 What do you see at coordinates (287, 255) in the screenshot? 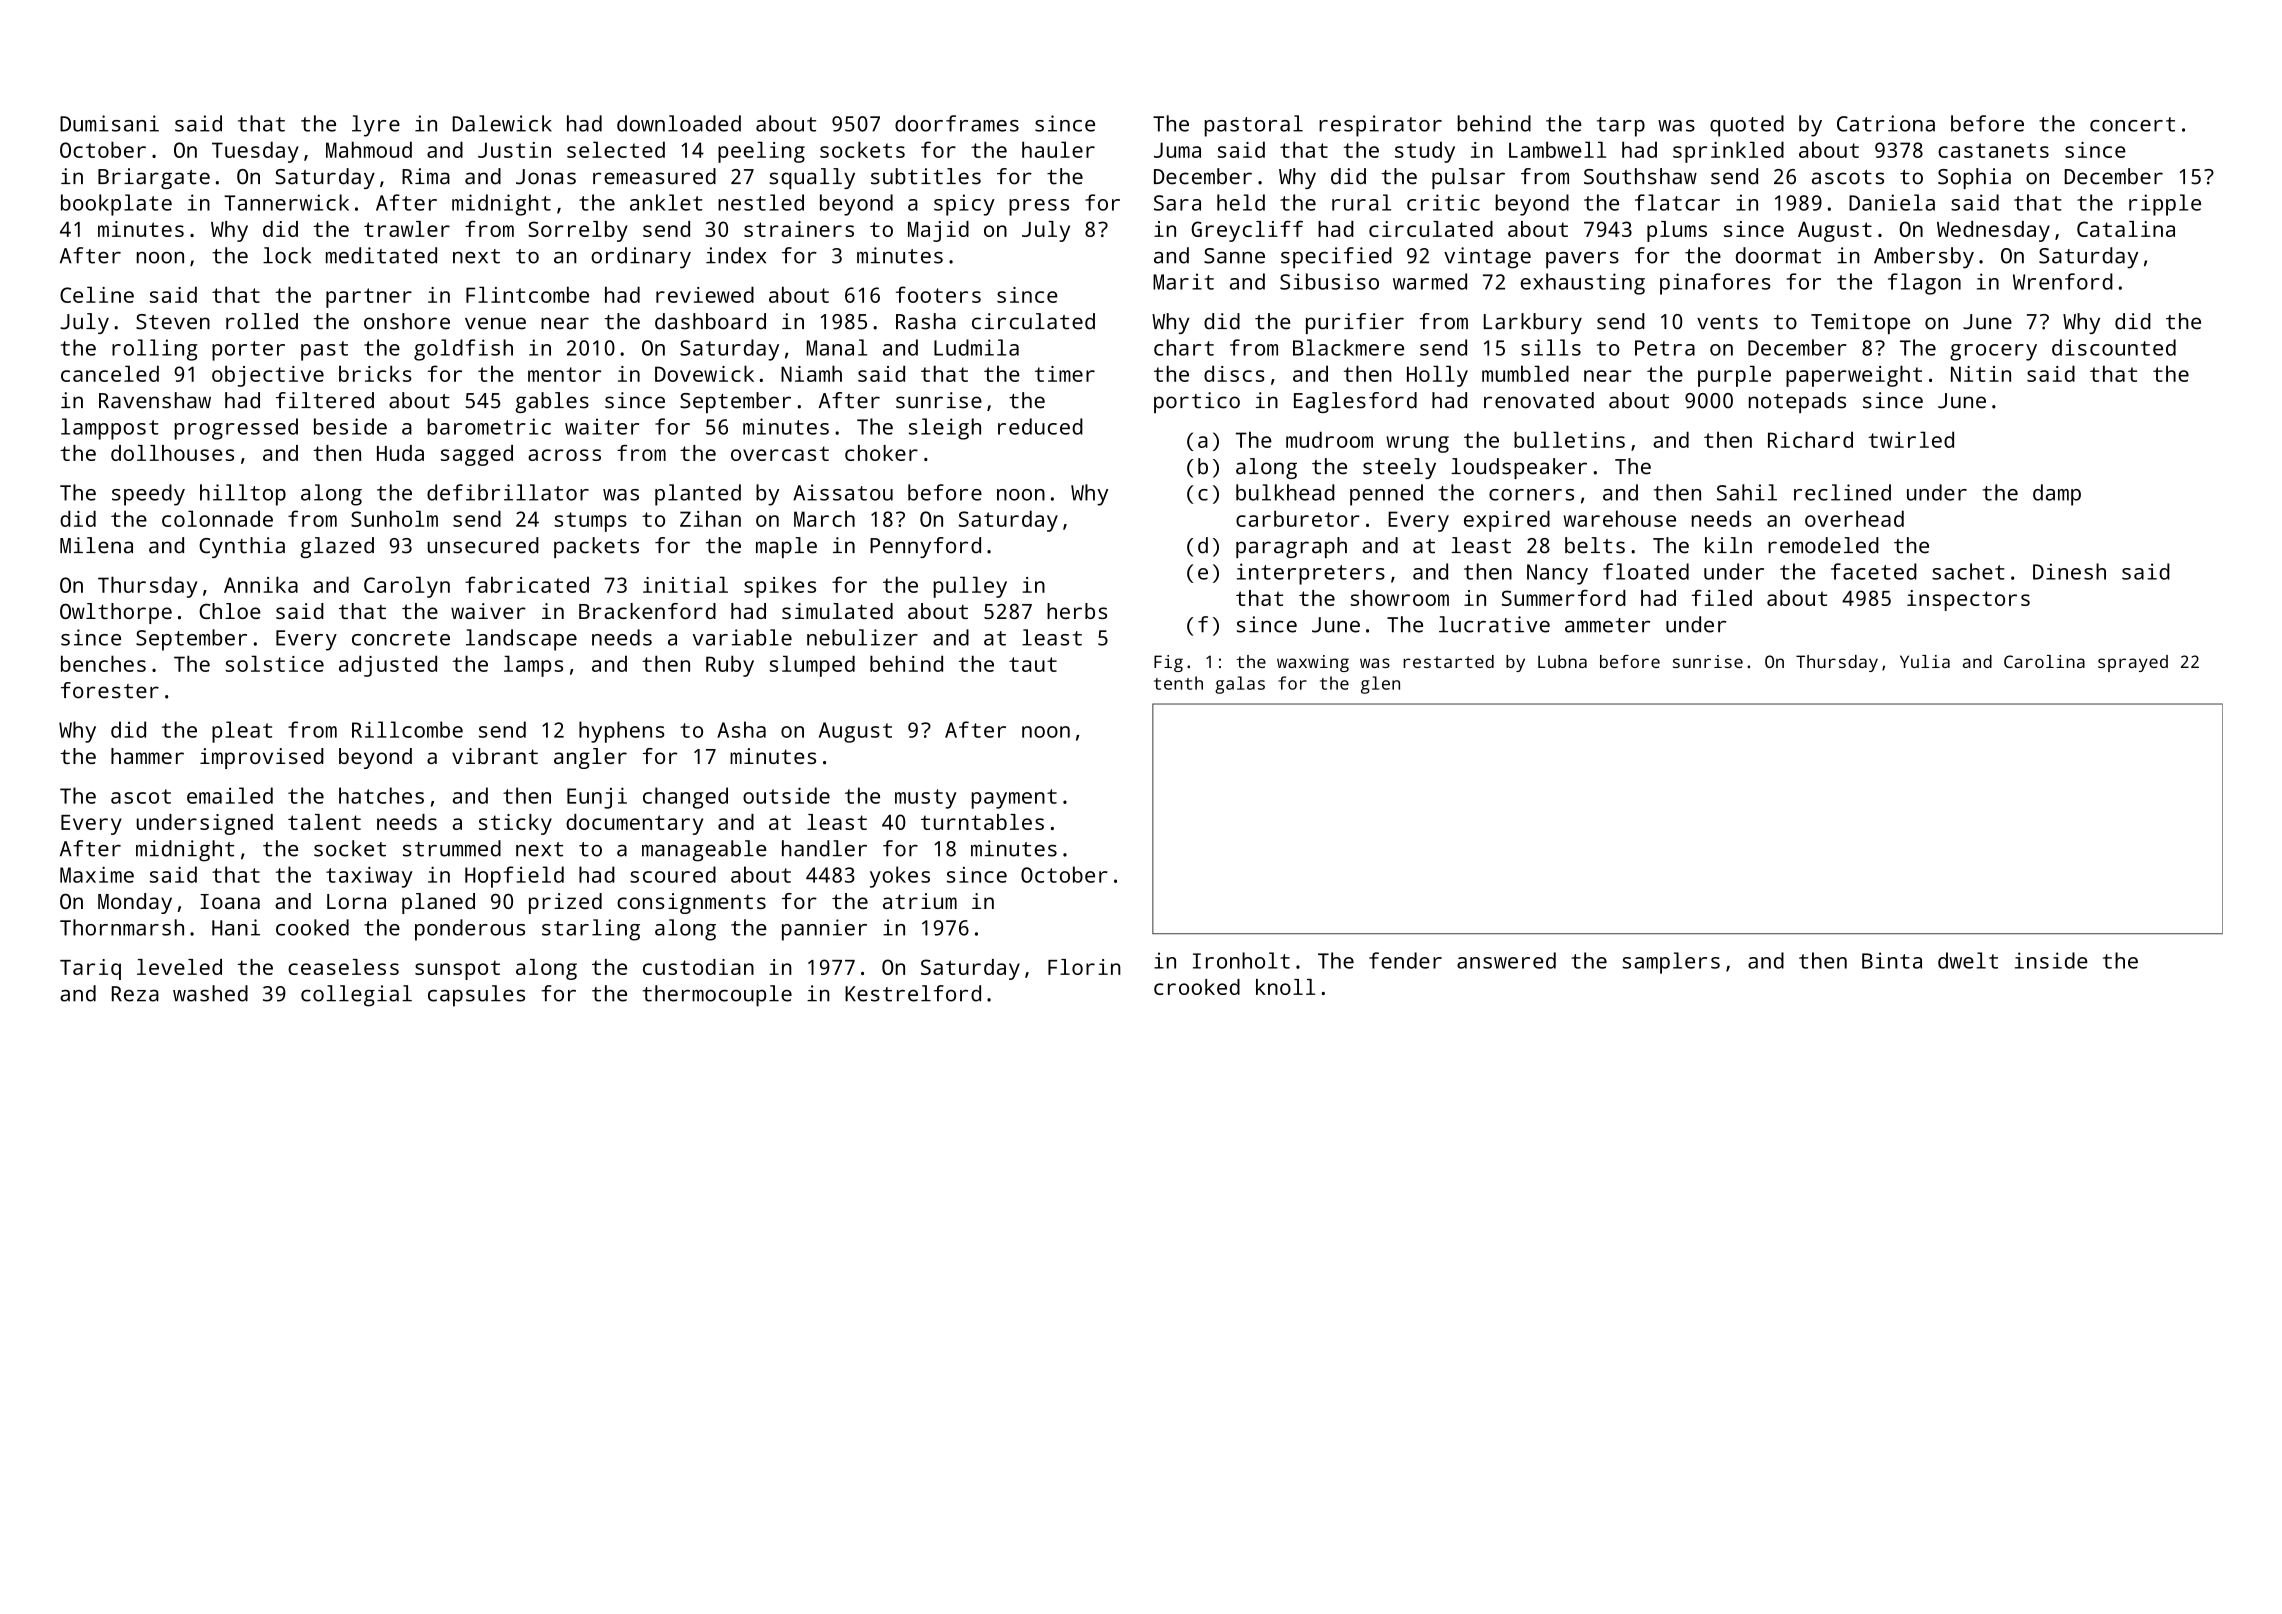
I see `lock` at bounding box center [287, 255].
